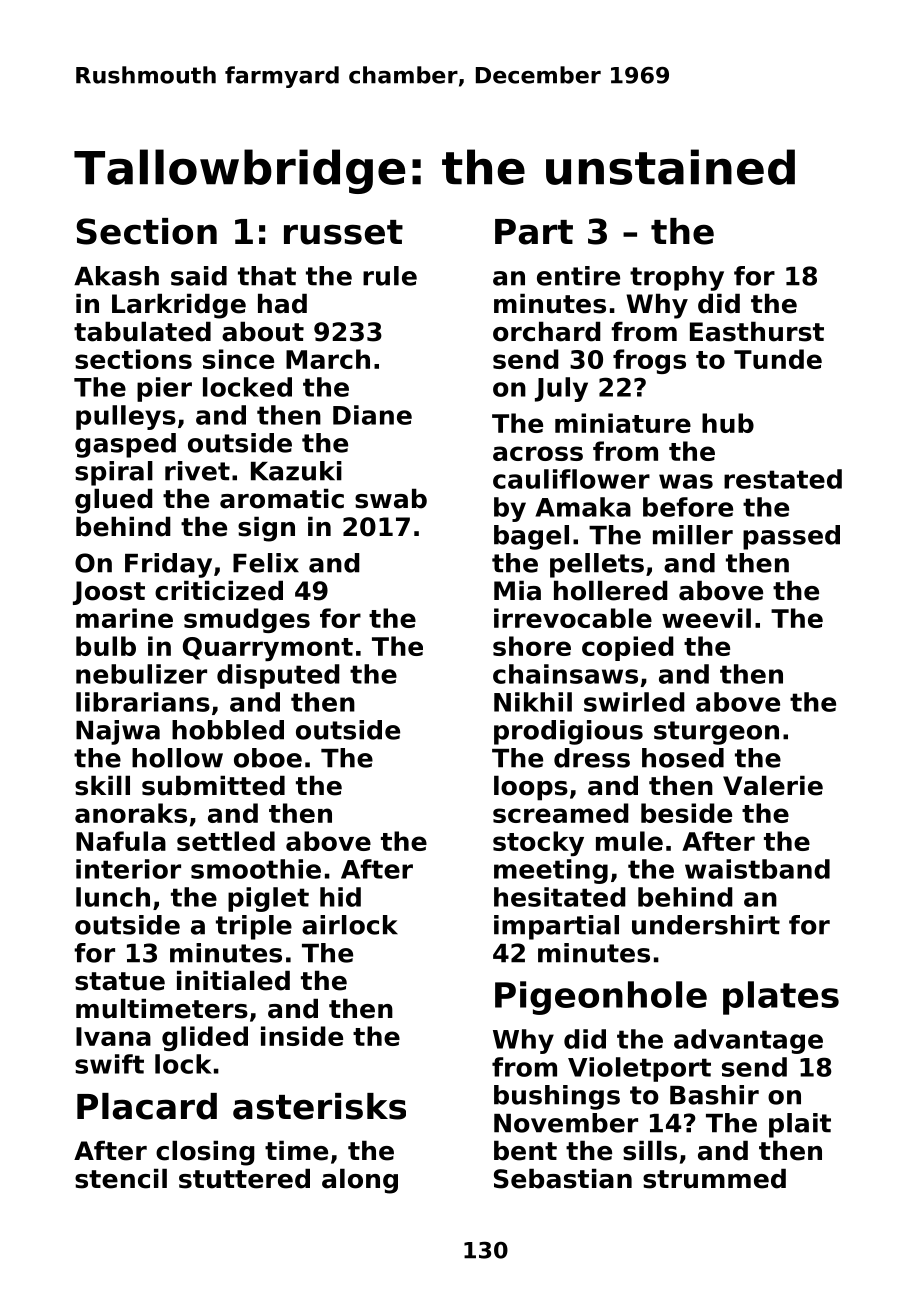 This screenshot has height=1311, width=924. Describe the element at coordinates (109, 593) in the screenshot. I see `Joost` at that location.
